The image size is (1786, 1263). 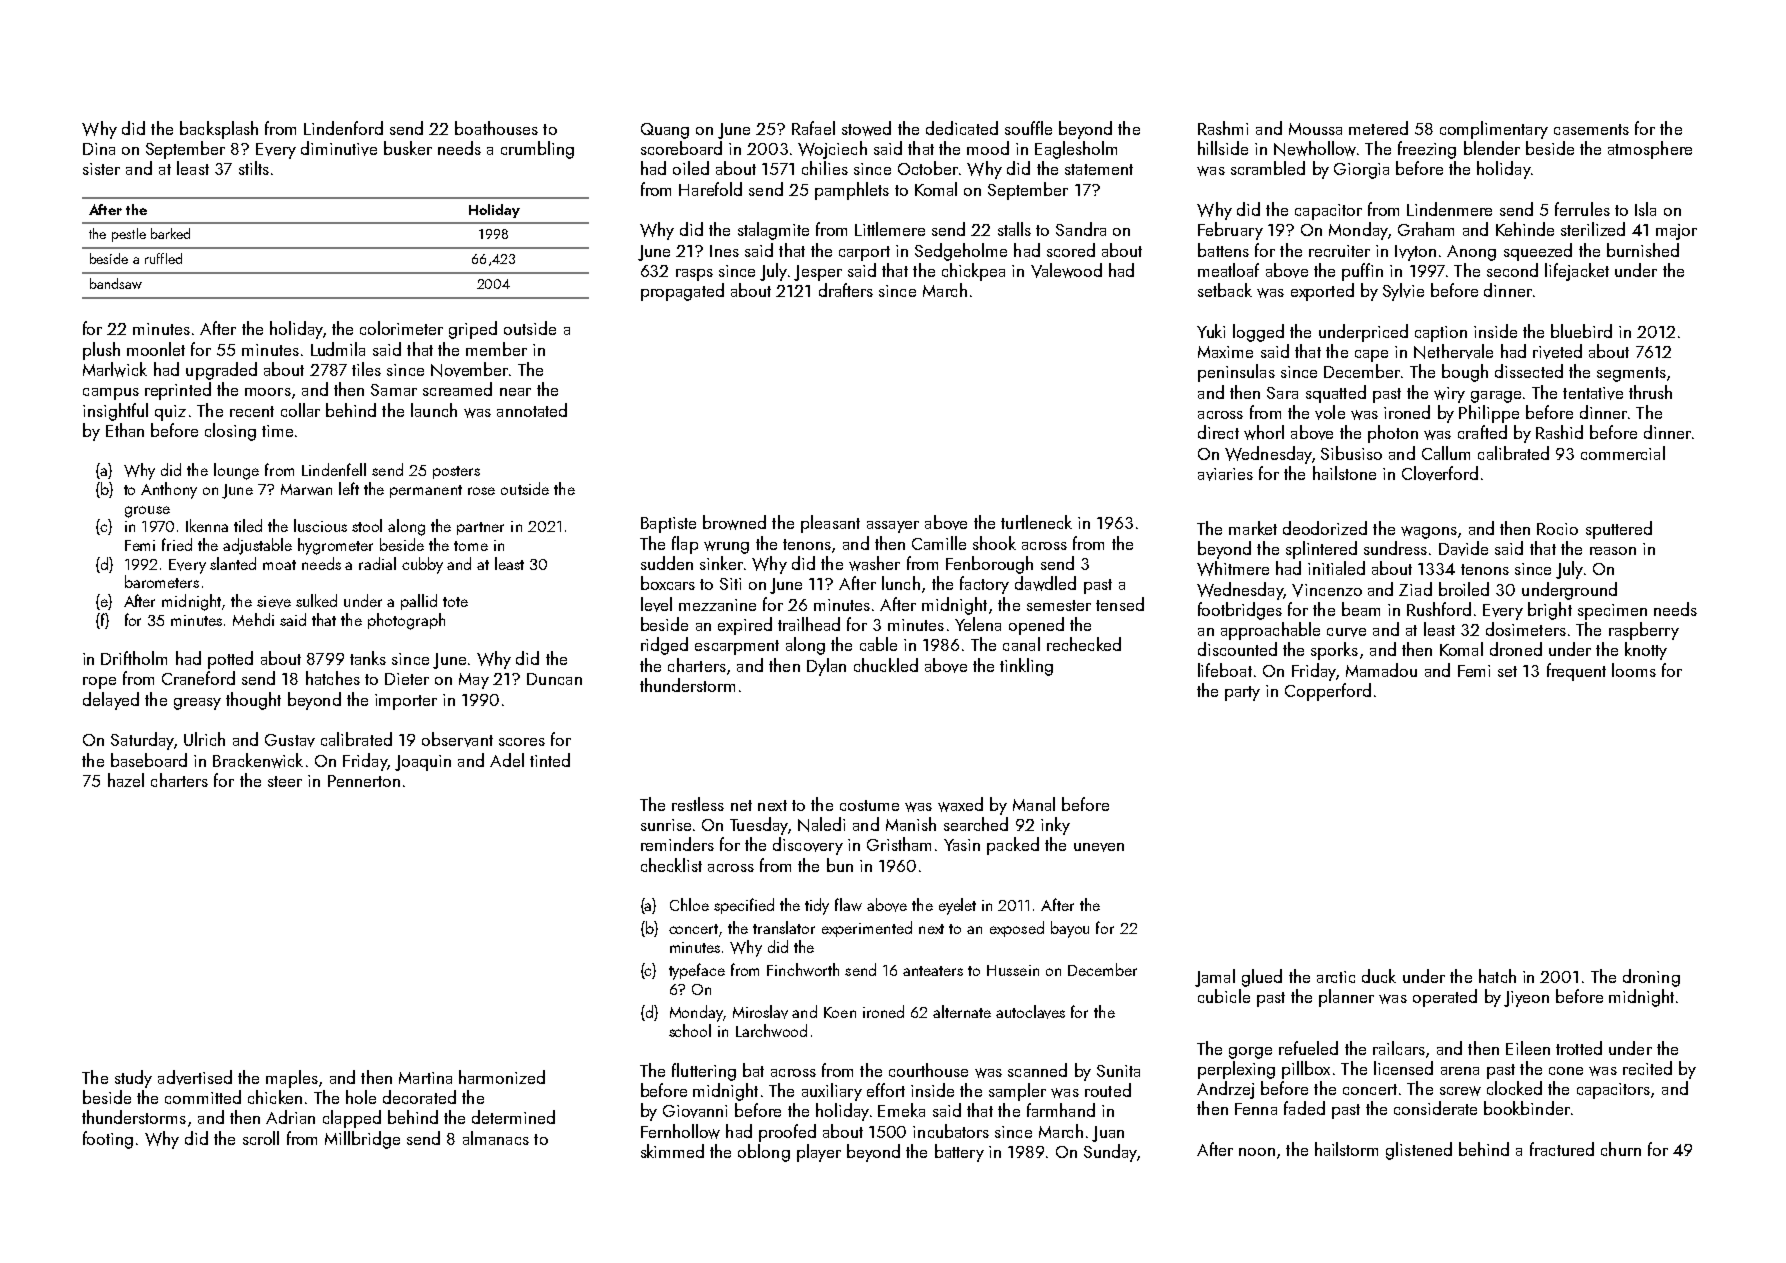 I want to click on player, so click(x=819, y=1153).
